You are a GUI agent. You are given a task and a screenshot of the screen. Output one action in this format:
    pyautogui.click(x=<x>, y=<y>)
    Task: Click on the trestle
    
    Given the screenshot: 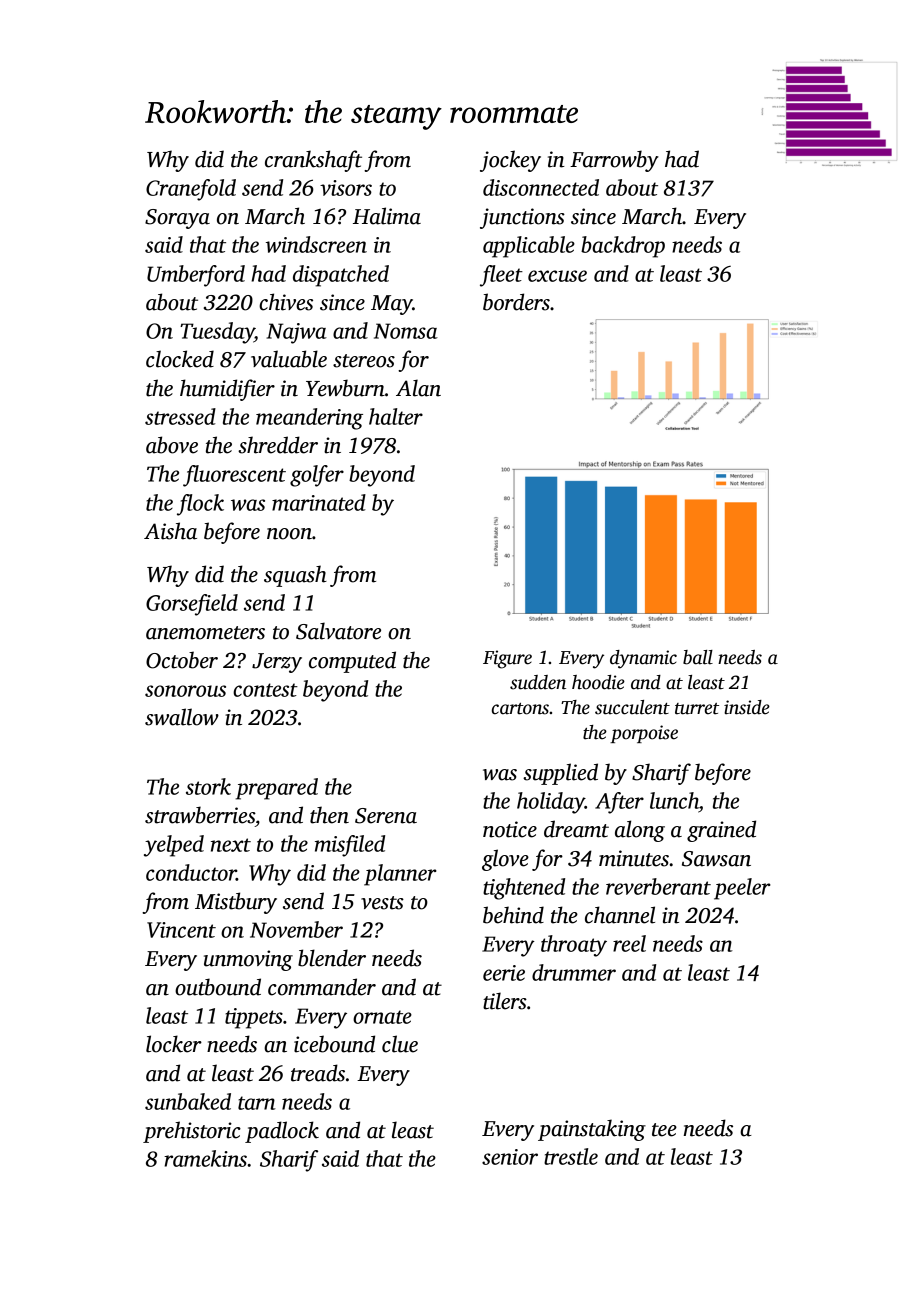 What is the action you would take?
    pyautogui.click(x=571, y=1156)
